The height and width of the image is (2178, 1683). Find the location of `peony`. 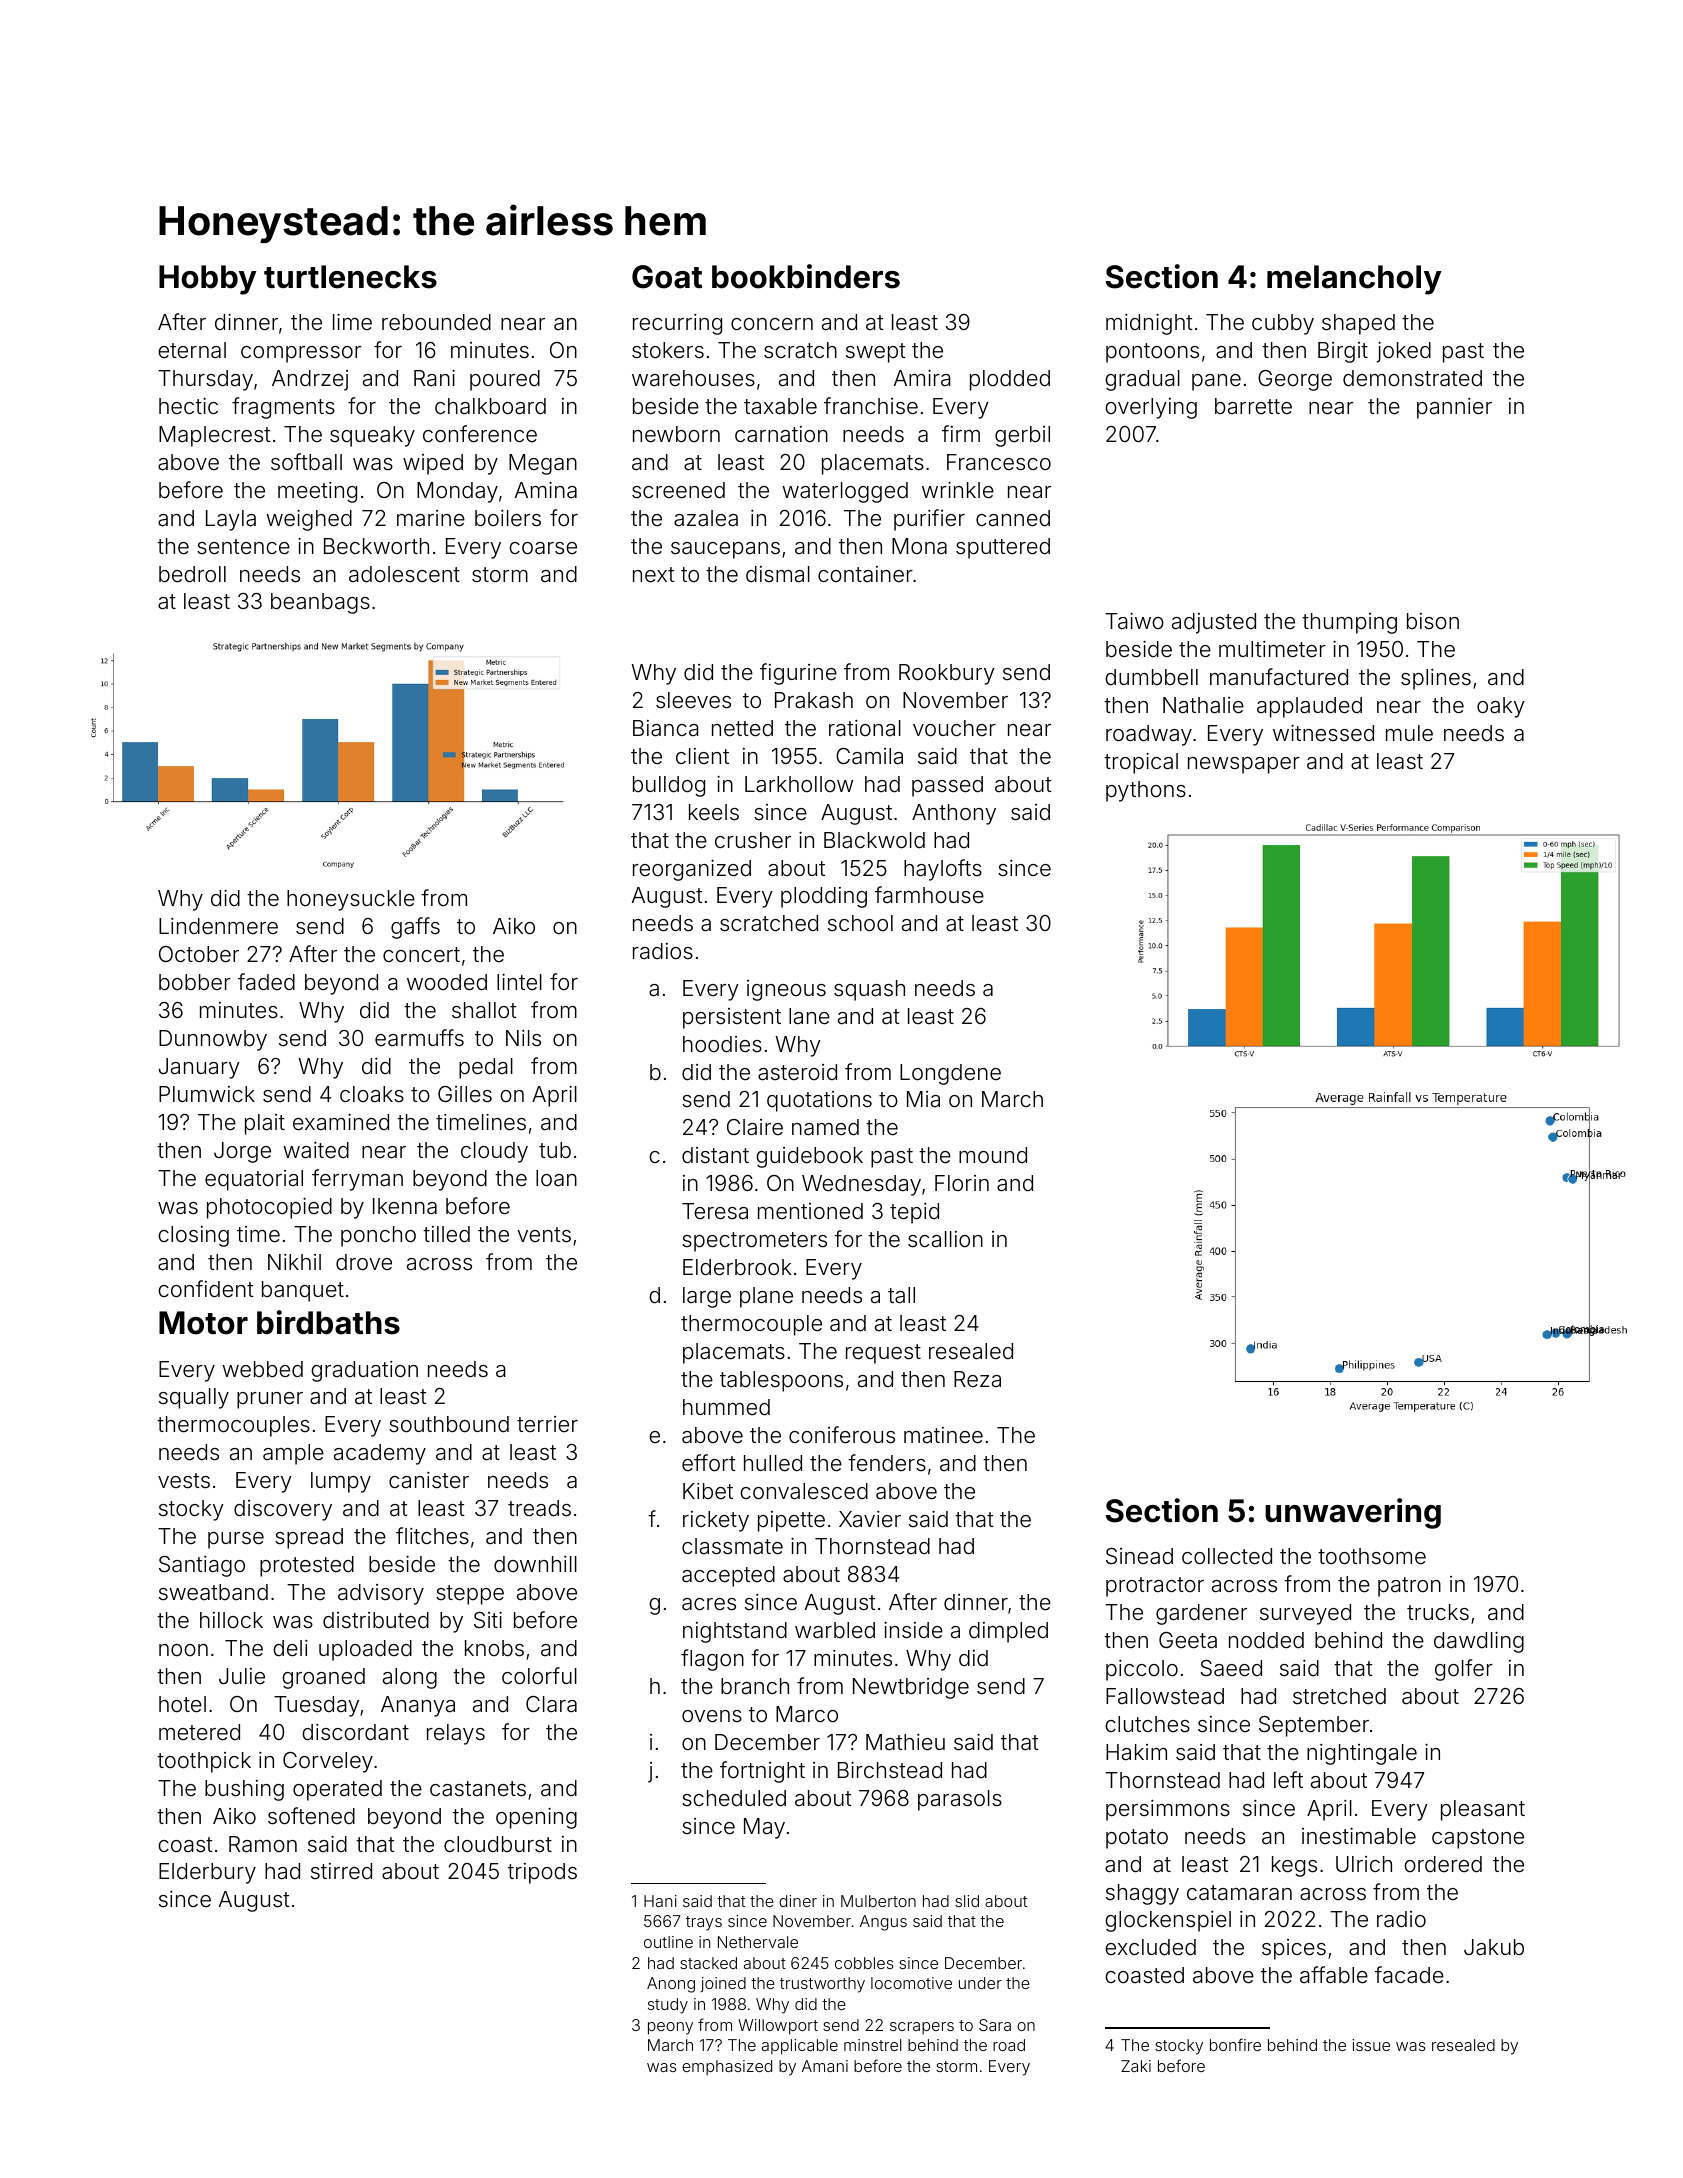

peony is located at coordinates (670, 2028).
